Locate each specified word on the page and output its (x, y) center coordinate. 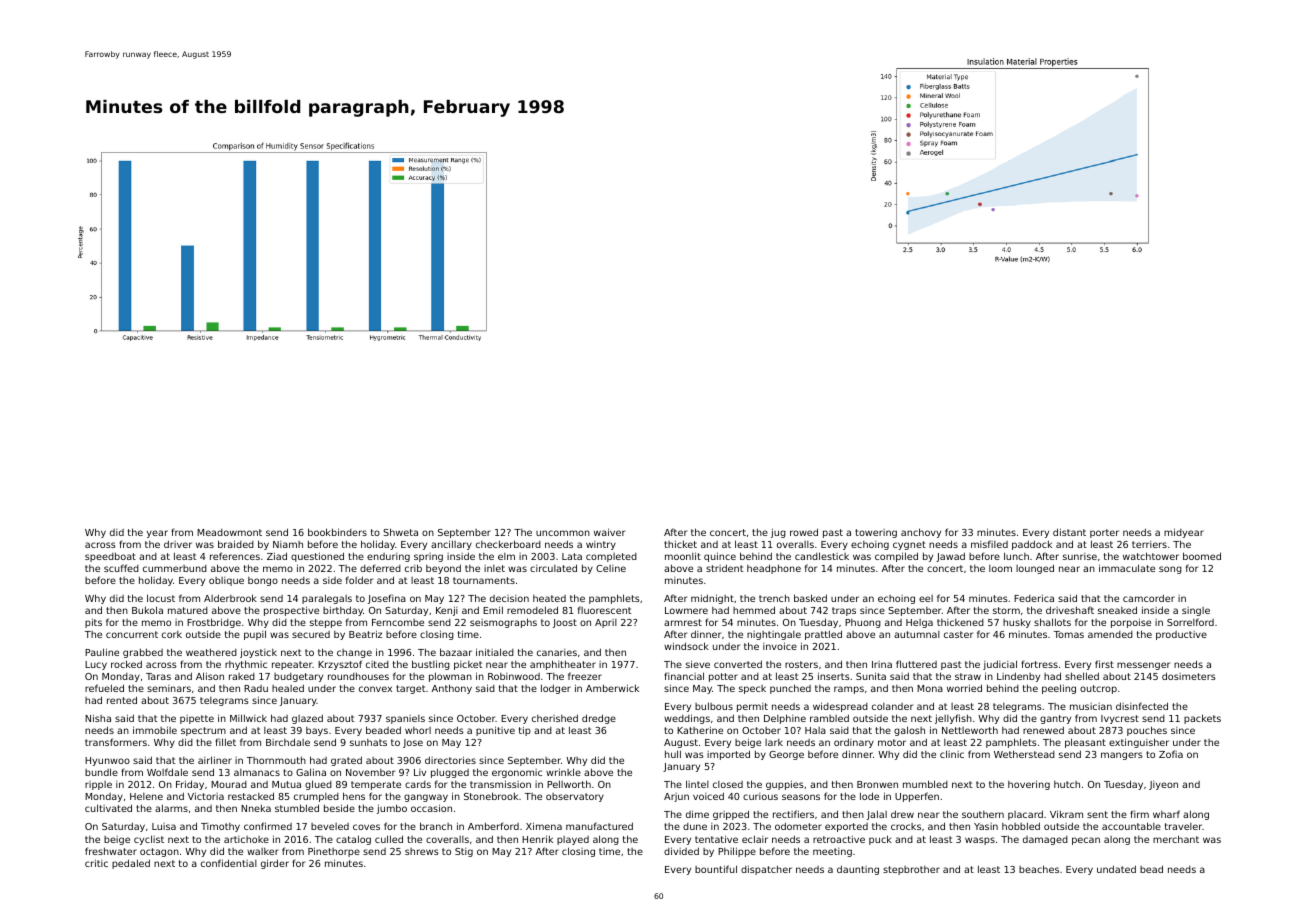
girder (275, 864)
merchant (1176, 839)
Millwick (248, 718)
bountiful (716, 869)
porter (1104, 533)
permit (752, 707)
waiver (609, 532)
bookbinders (337, 532)
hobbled (1021, 826)
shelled (1082, 676)
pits (93, 623)
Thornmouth (276, 760)
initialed (495, 652)
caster (958, 634)
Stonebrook (491, 796)
